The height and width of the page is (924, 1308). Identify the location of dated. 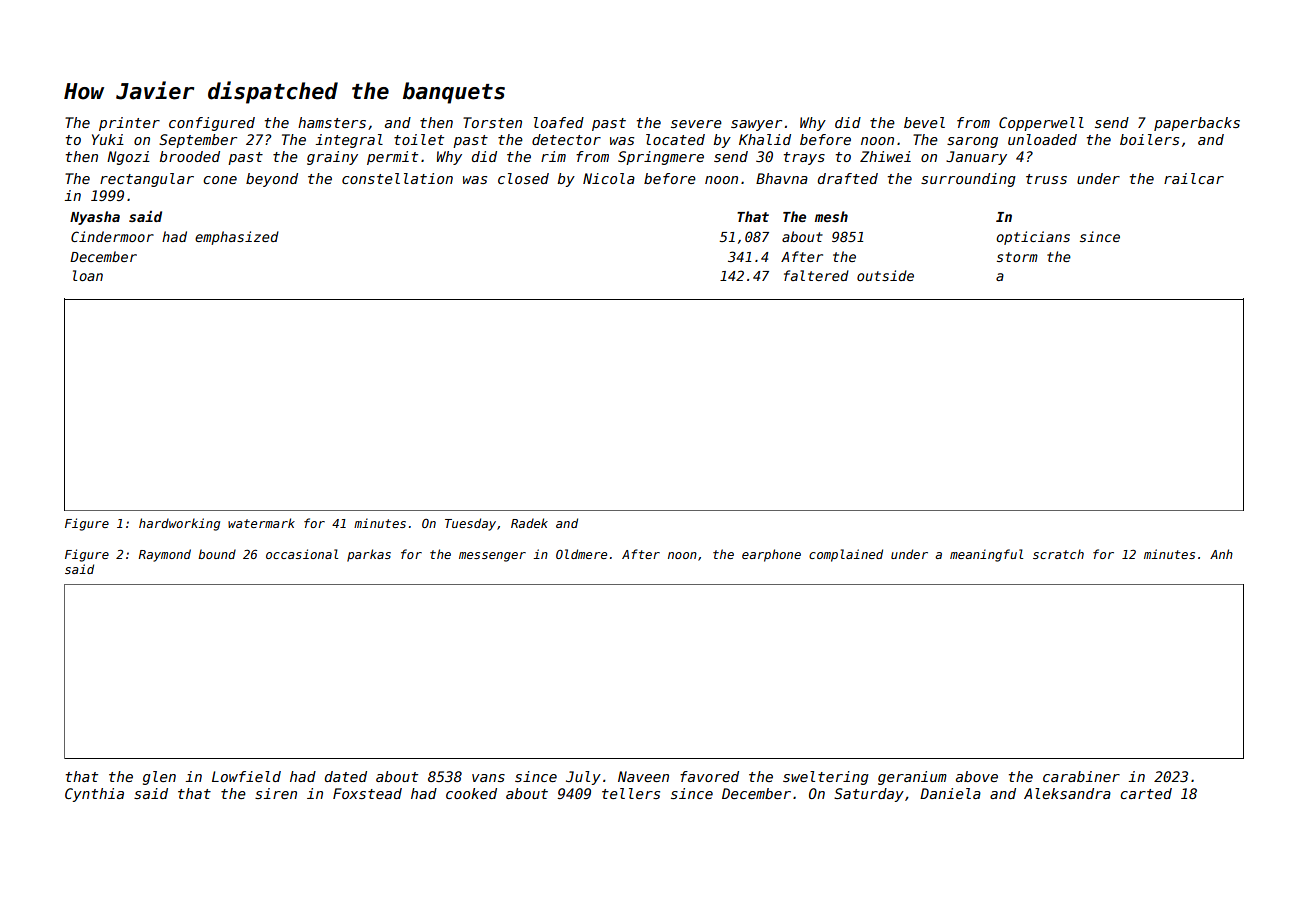
(346, 776).
